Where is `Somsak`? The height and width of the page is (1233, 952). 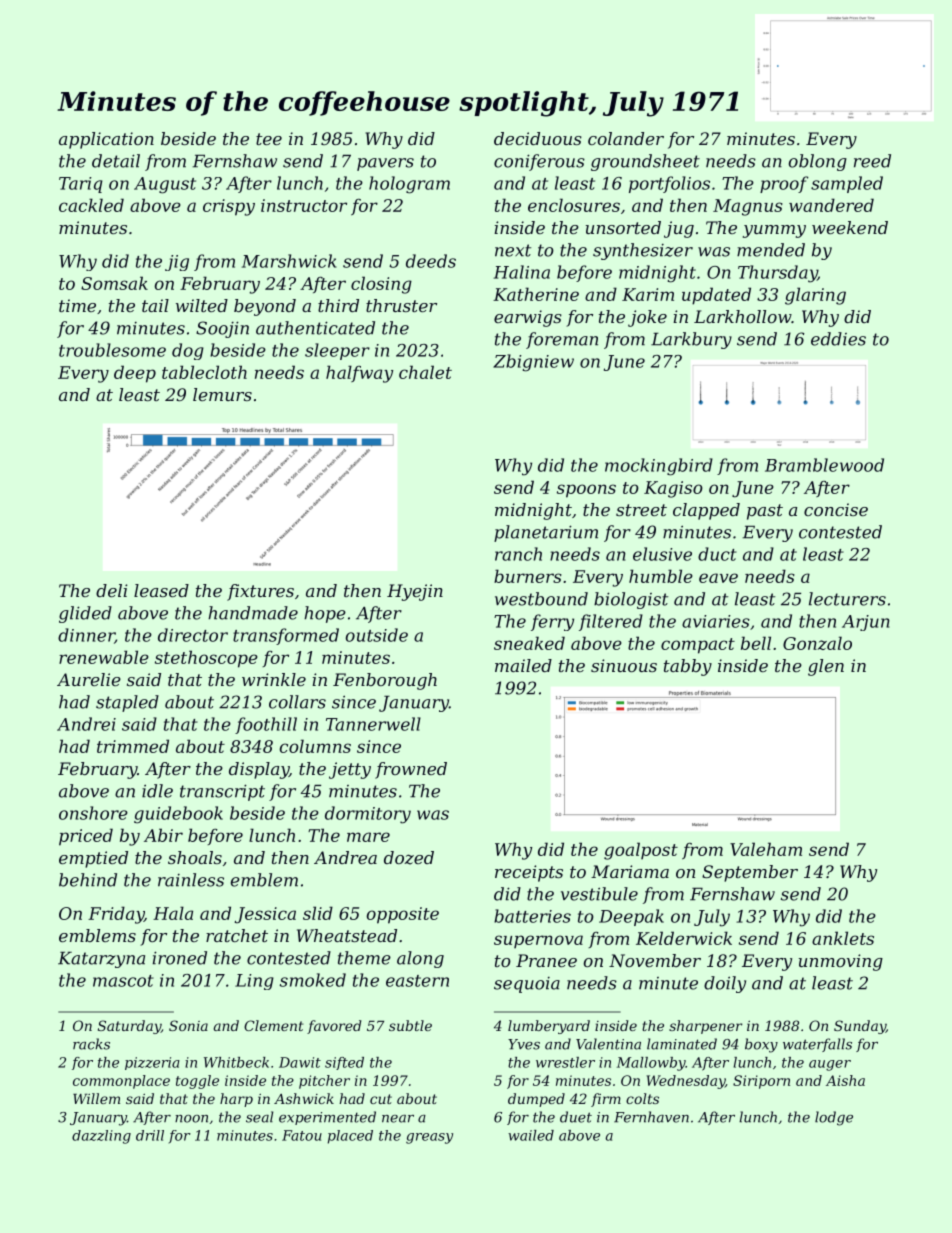
Somsak is located at coordinates (114, 283).
